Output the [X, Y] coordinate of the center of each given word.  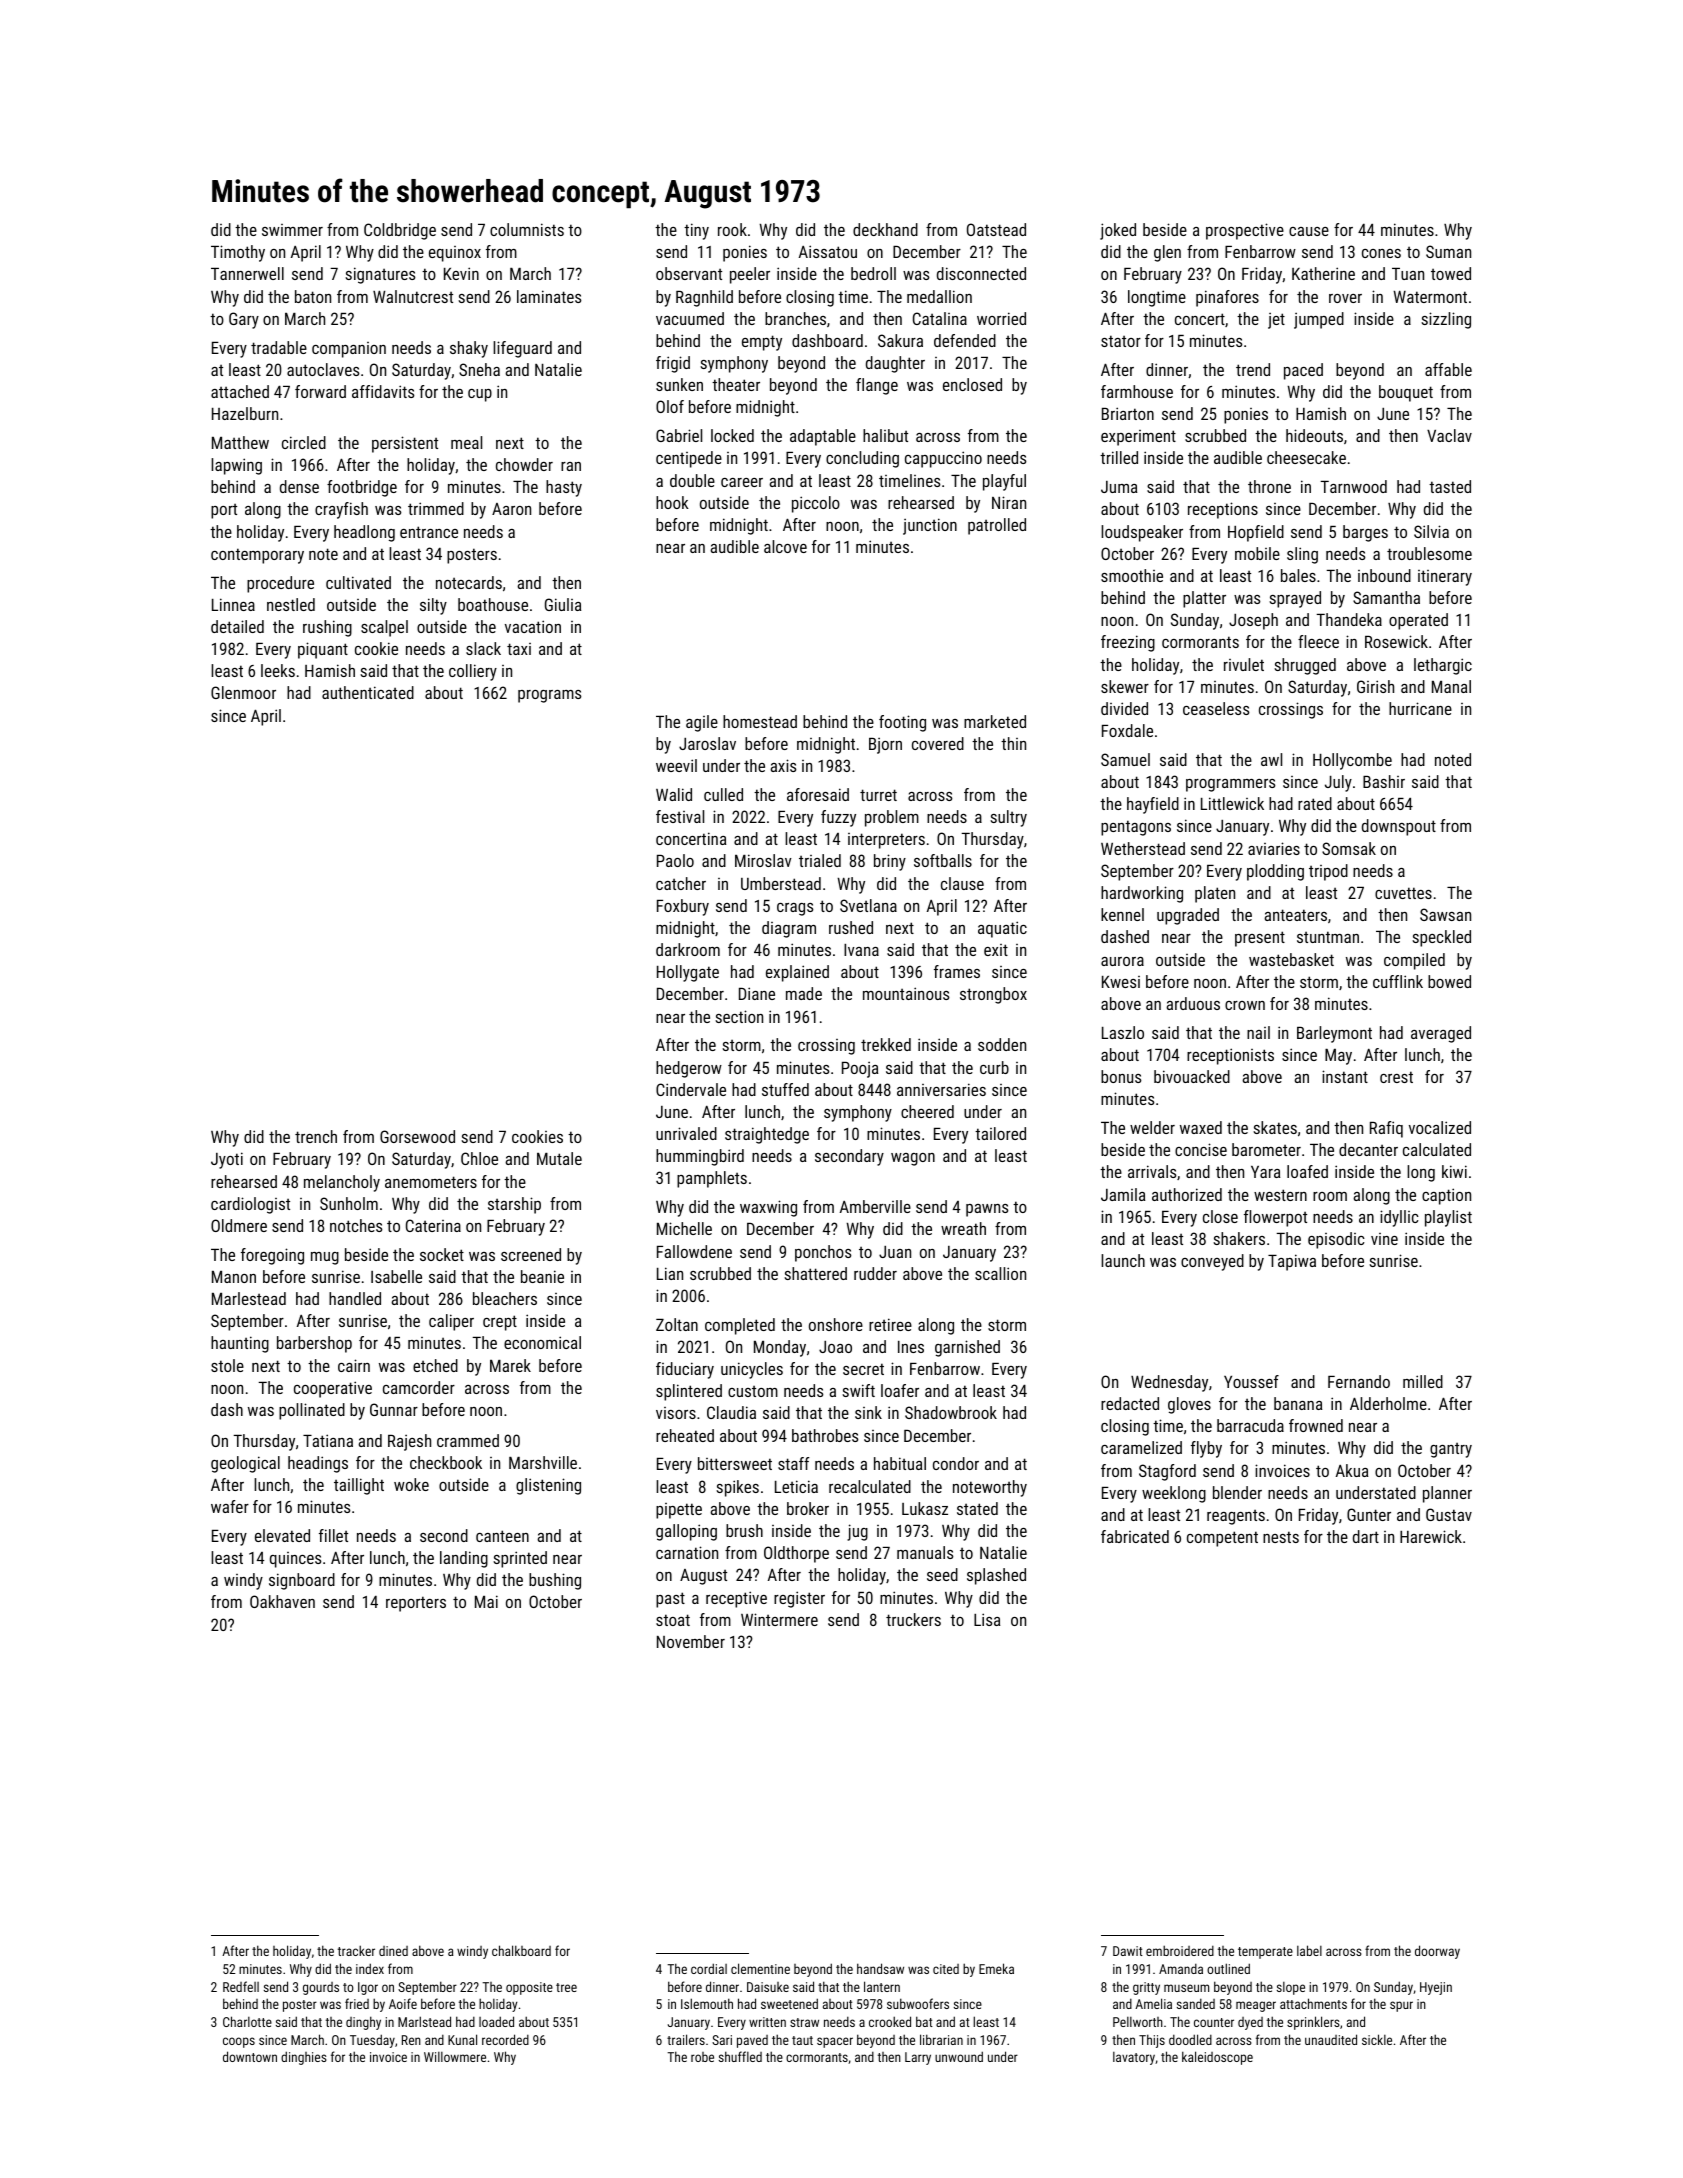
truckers [913, 1619]
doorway [1437, 1952]
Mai [486, 1601]
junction [930, 526]
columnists [527, 229]
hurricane [1420, 708]
